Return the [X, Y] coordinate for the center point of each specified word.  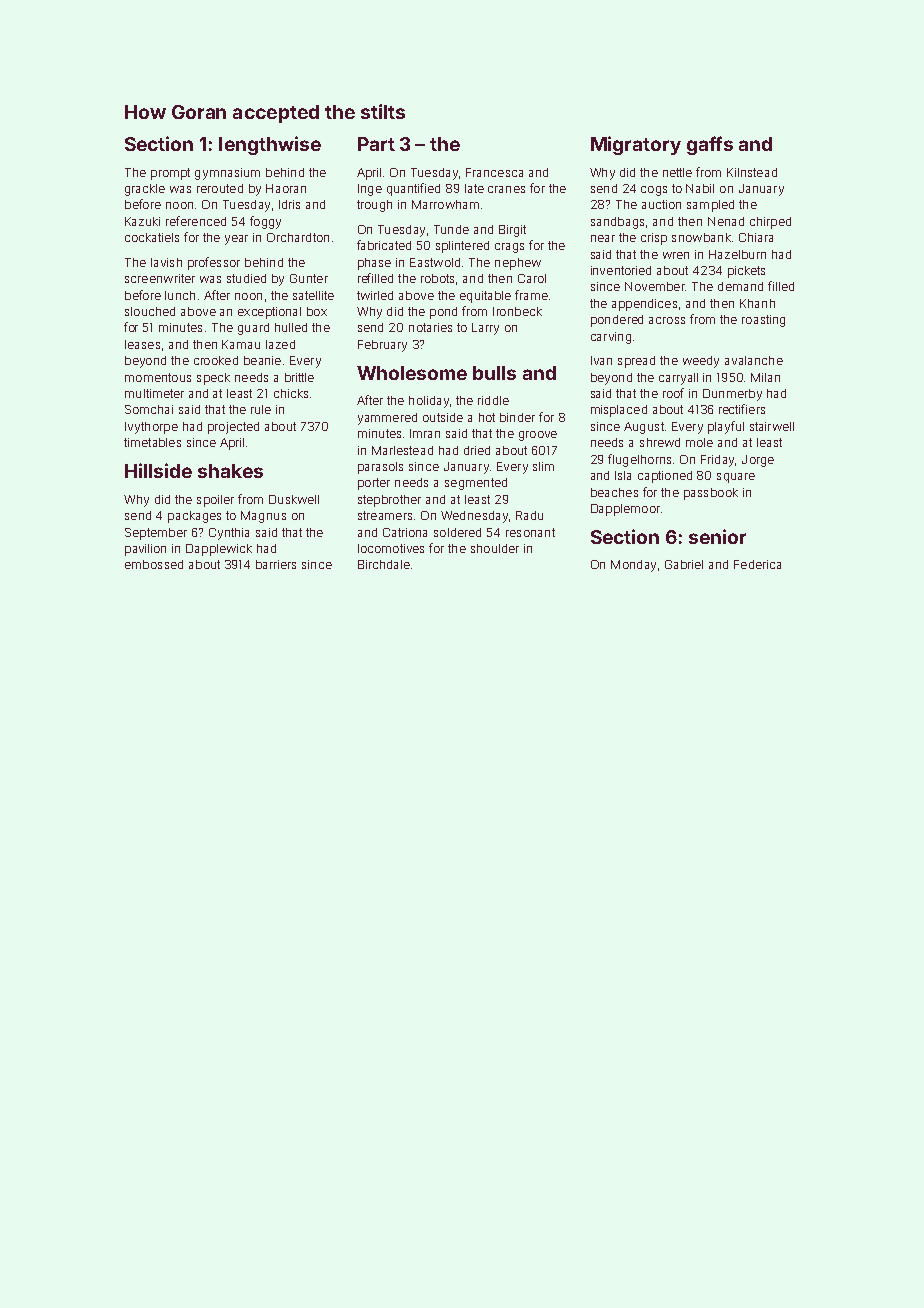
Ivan [601, 360]
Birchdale [384, 564]
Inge [370, 190]
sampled [710, 206]
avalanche [754, 360]
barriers [276, 564]
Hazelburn [737, 254]
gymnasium [227, 174]
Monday [633, 566]
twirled [375, 295]
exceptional [269, 313]
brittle [299, 377]
